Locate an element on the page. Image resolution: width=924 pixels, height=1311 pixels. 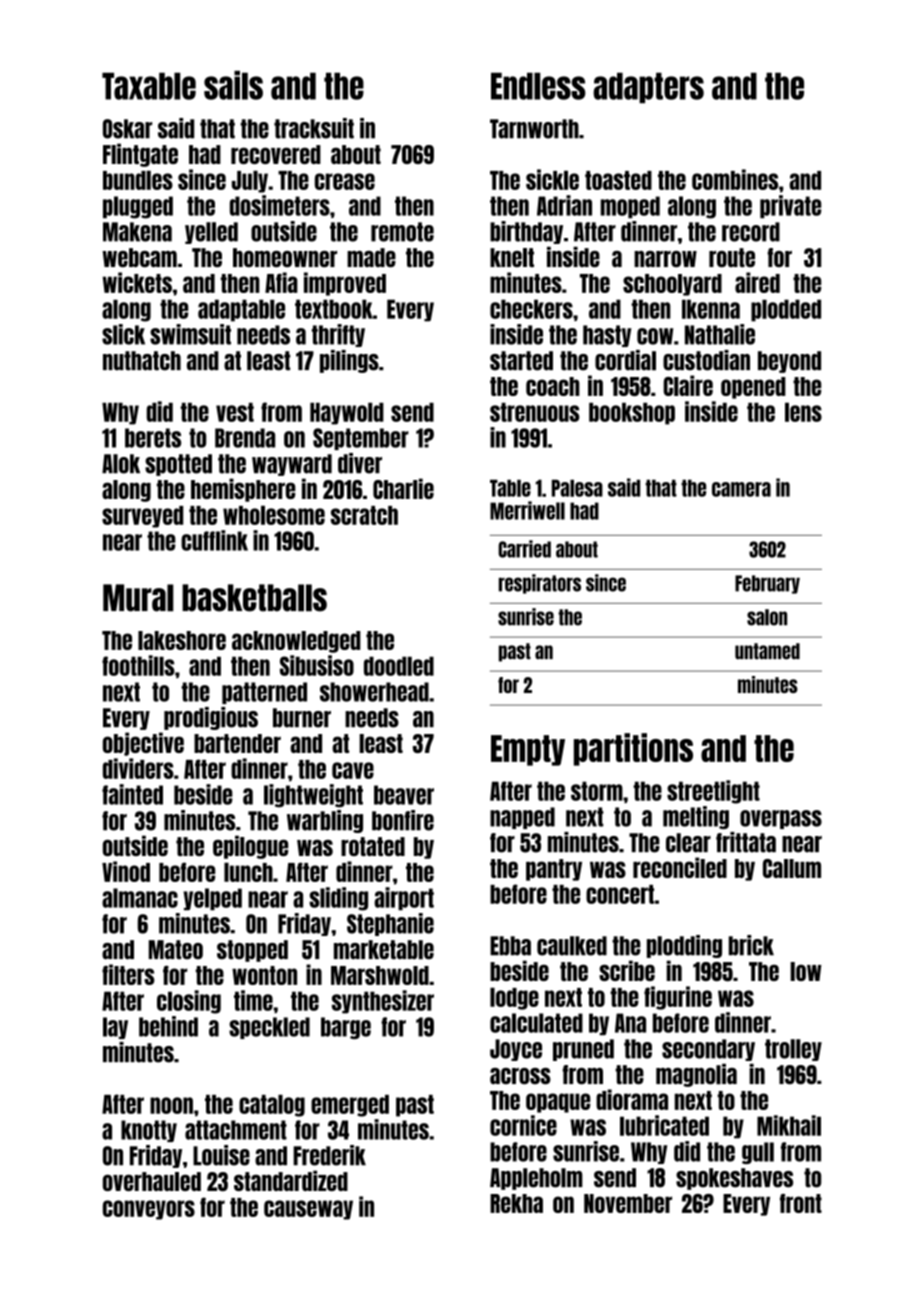
Taxable is located at coordinates (149, 86).
